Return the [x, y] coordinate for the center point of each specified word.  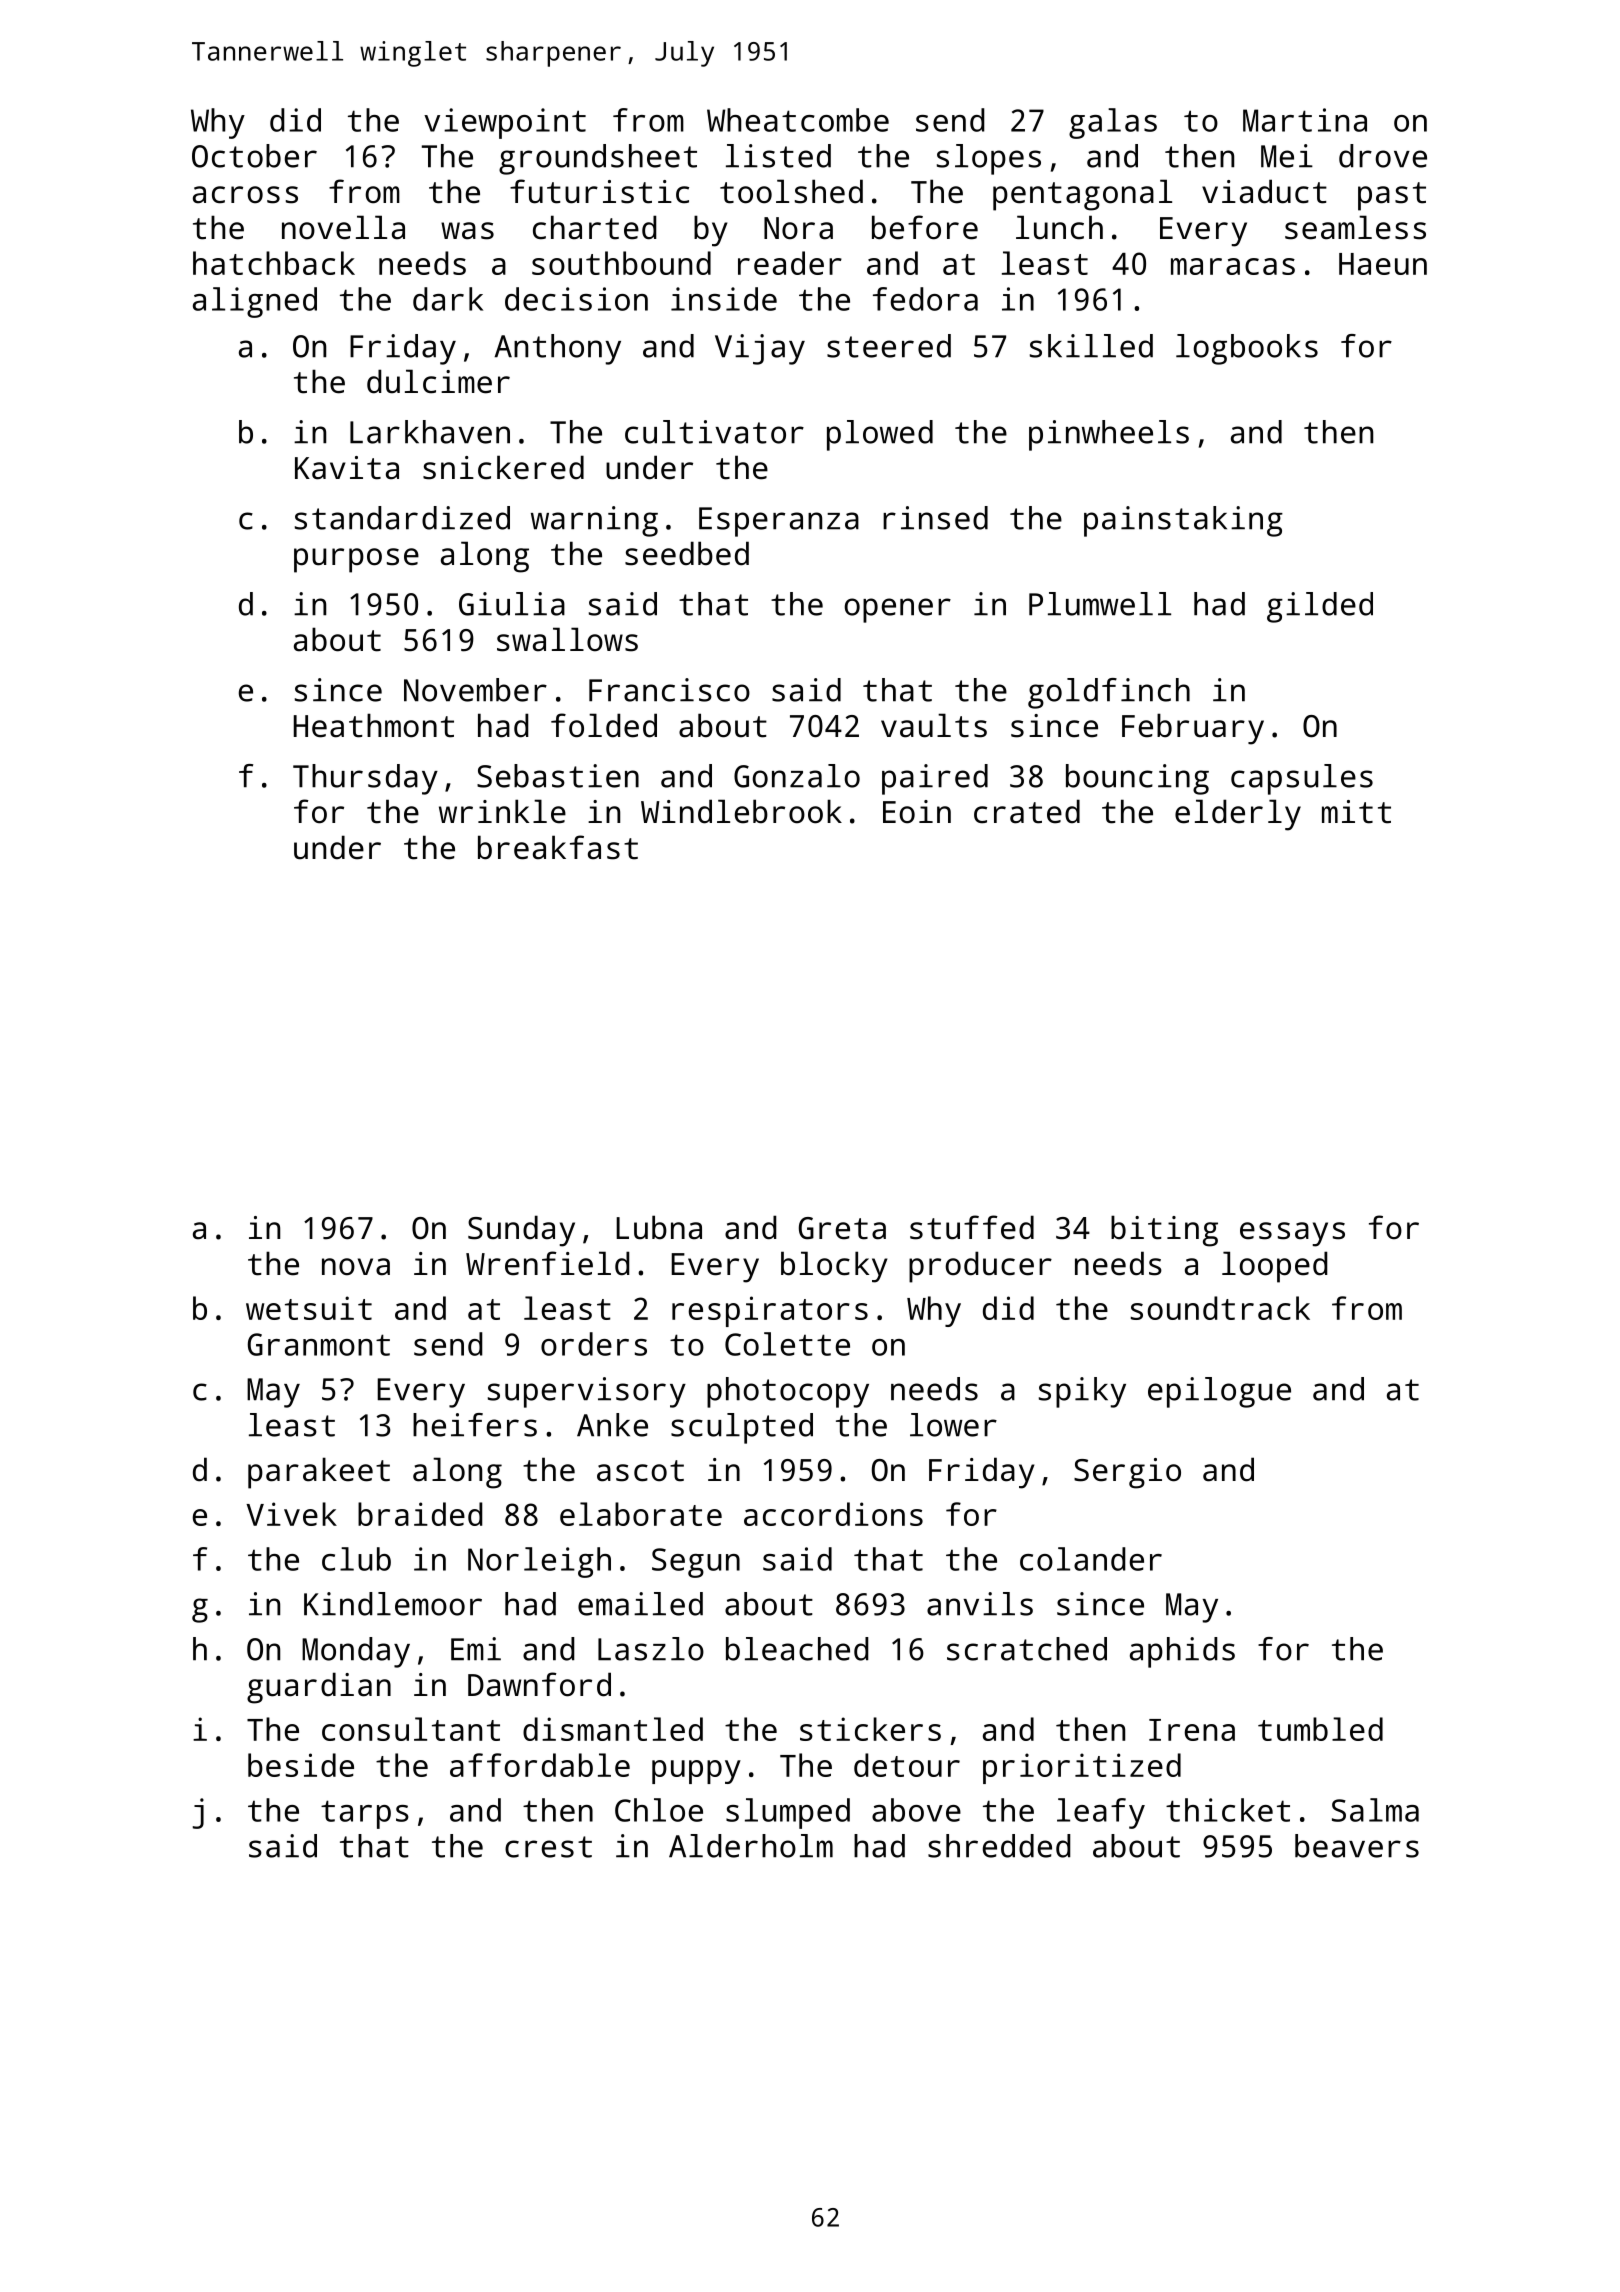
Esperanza [779, 522]
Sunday [521, 1231]
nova [356, 1267]
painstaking [1183, 521]
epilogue [1219, 1392]
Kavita [347, 468]
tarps [365, 1814]
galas [1113, 123]
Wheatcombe [798, 120]
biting [1164, 1231]
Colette [787, 1344]
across [245, 195]
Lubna [659, 1227]
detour [907, 1765]
